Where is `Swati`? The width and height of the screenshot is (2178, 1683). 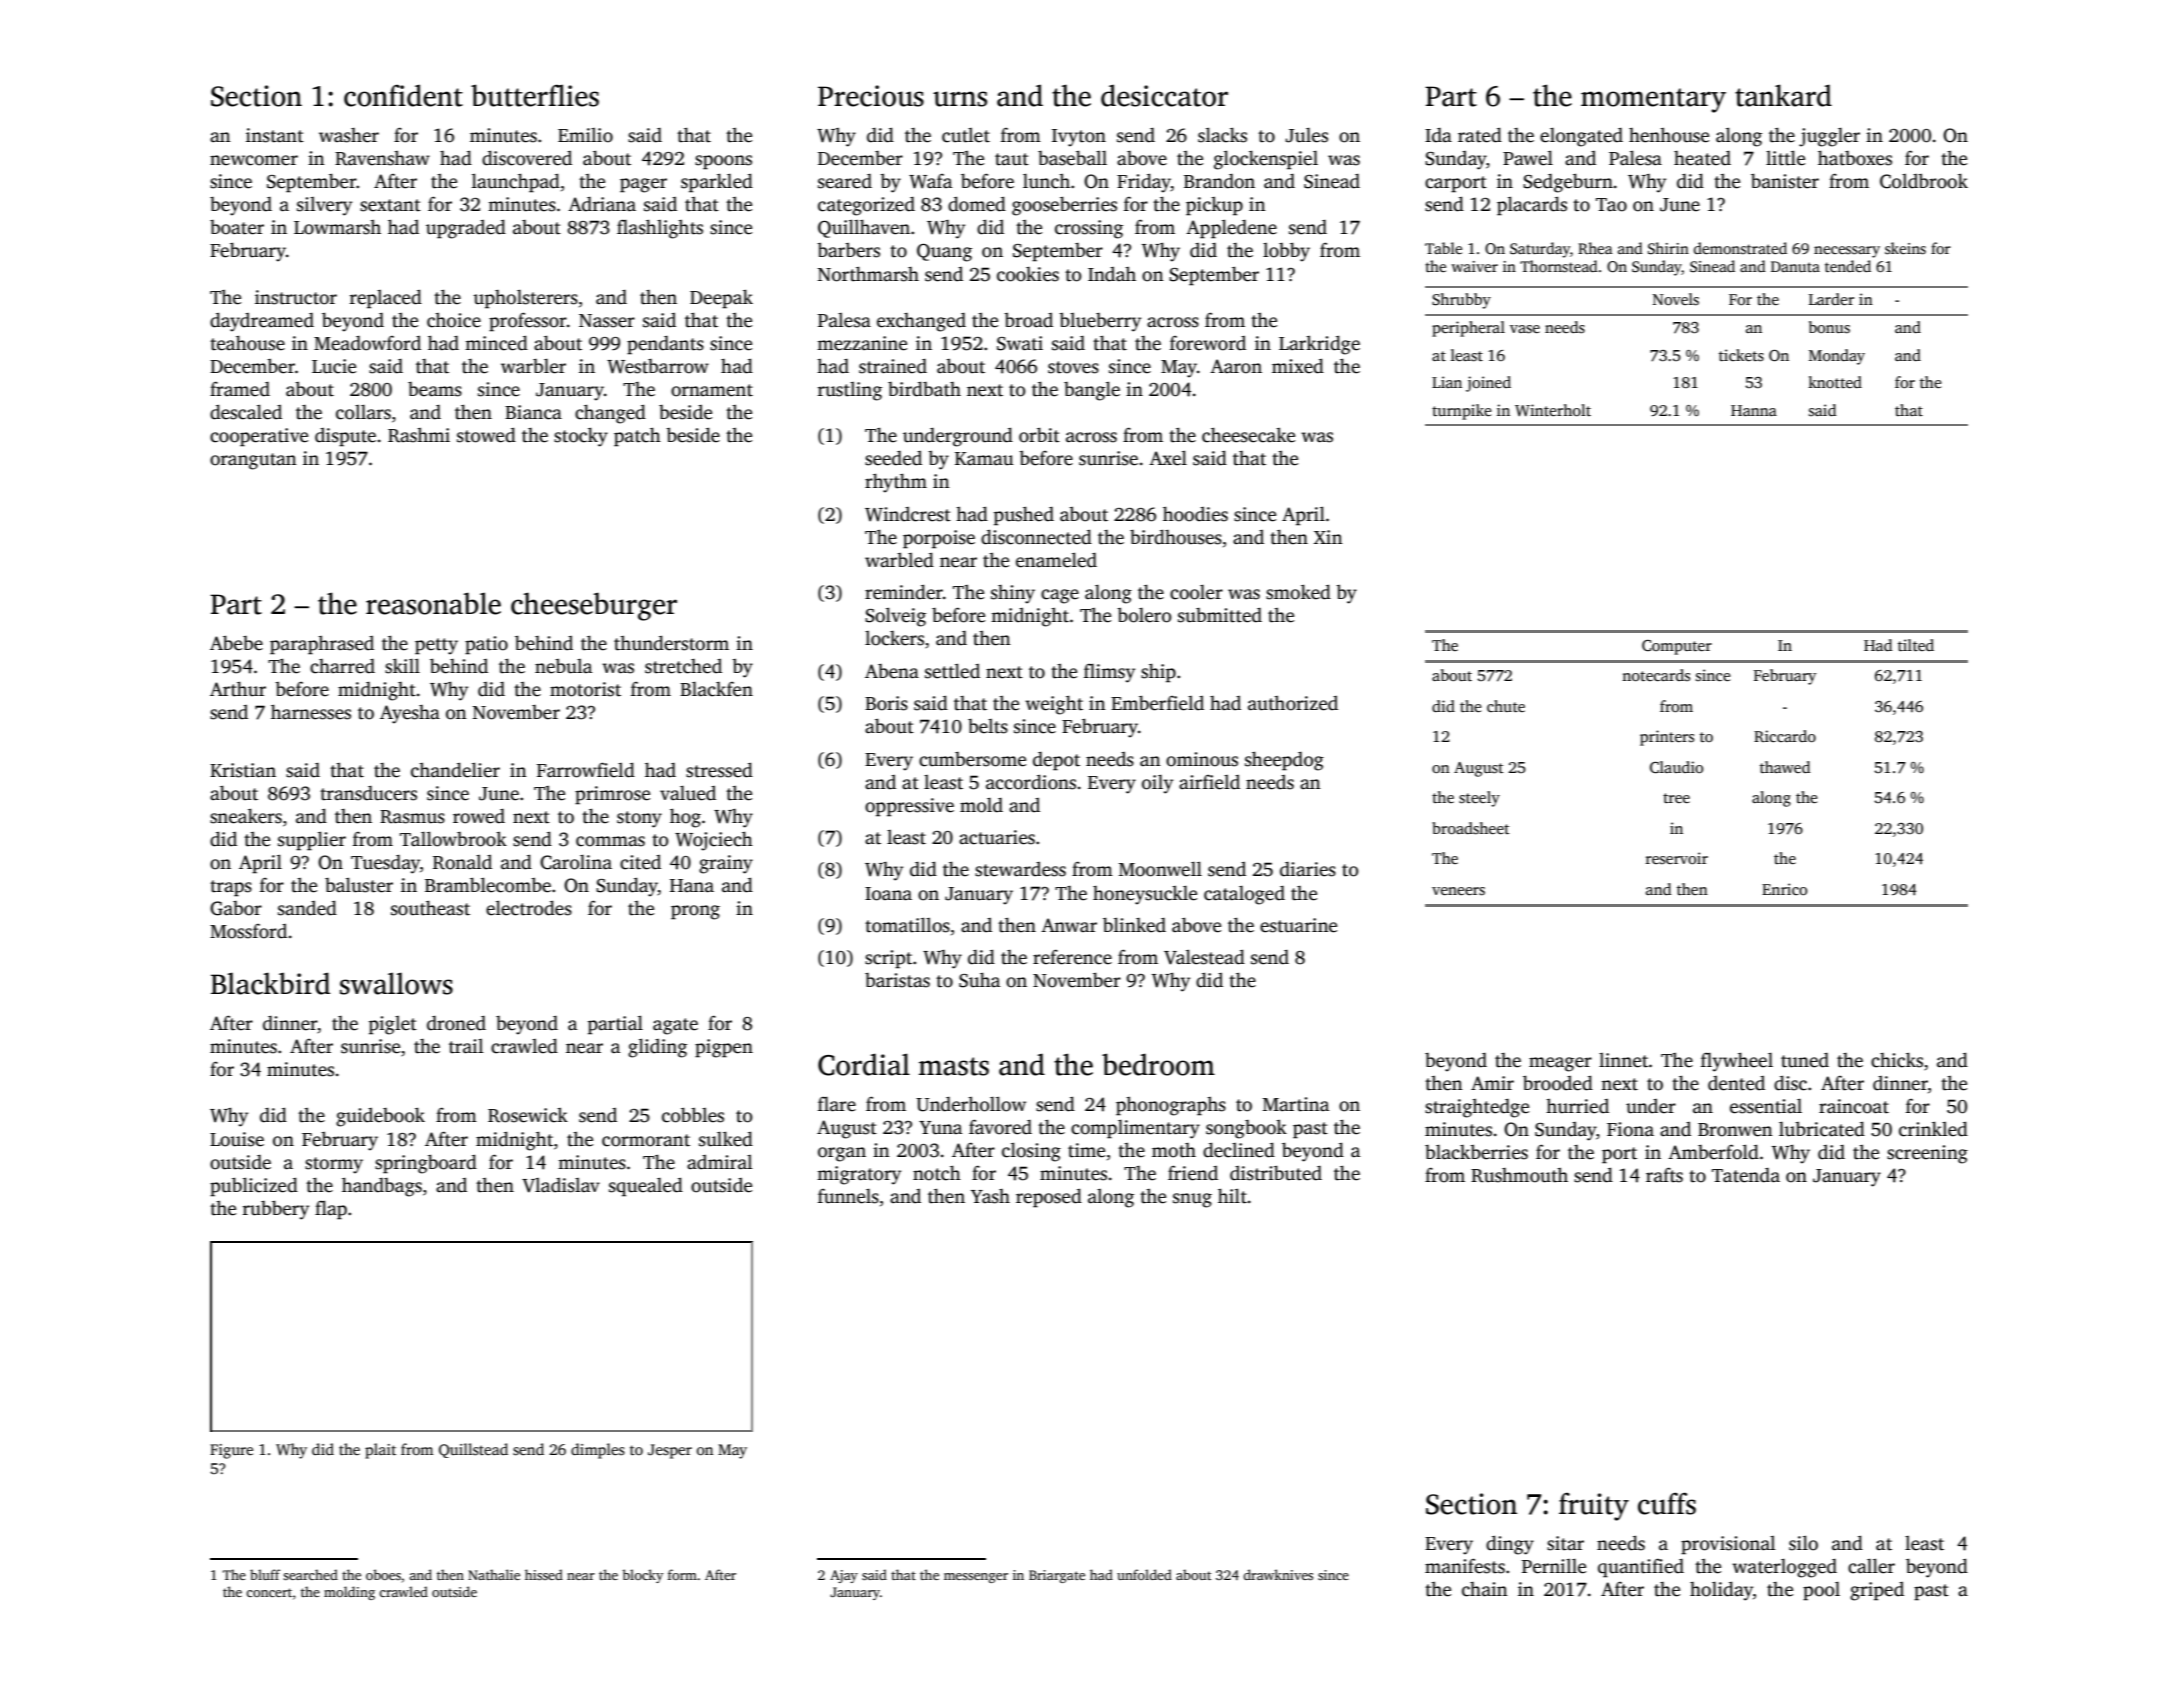 Swati is located at coordinates (1020, 343).
